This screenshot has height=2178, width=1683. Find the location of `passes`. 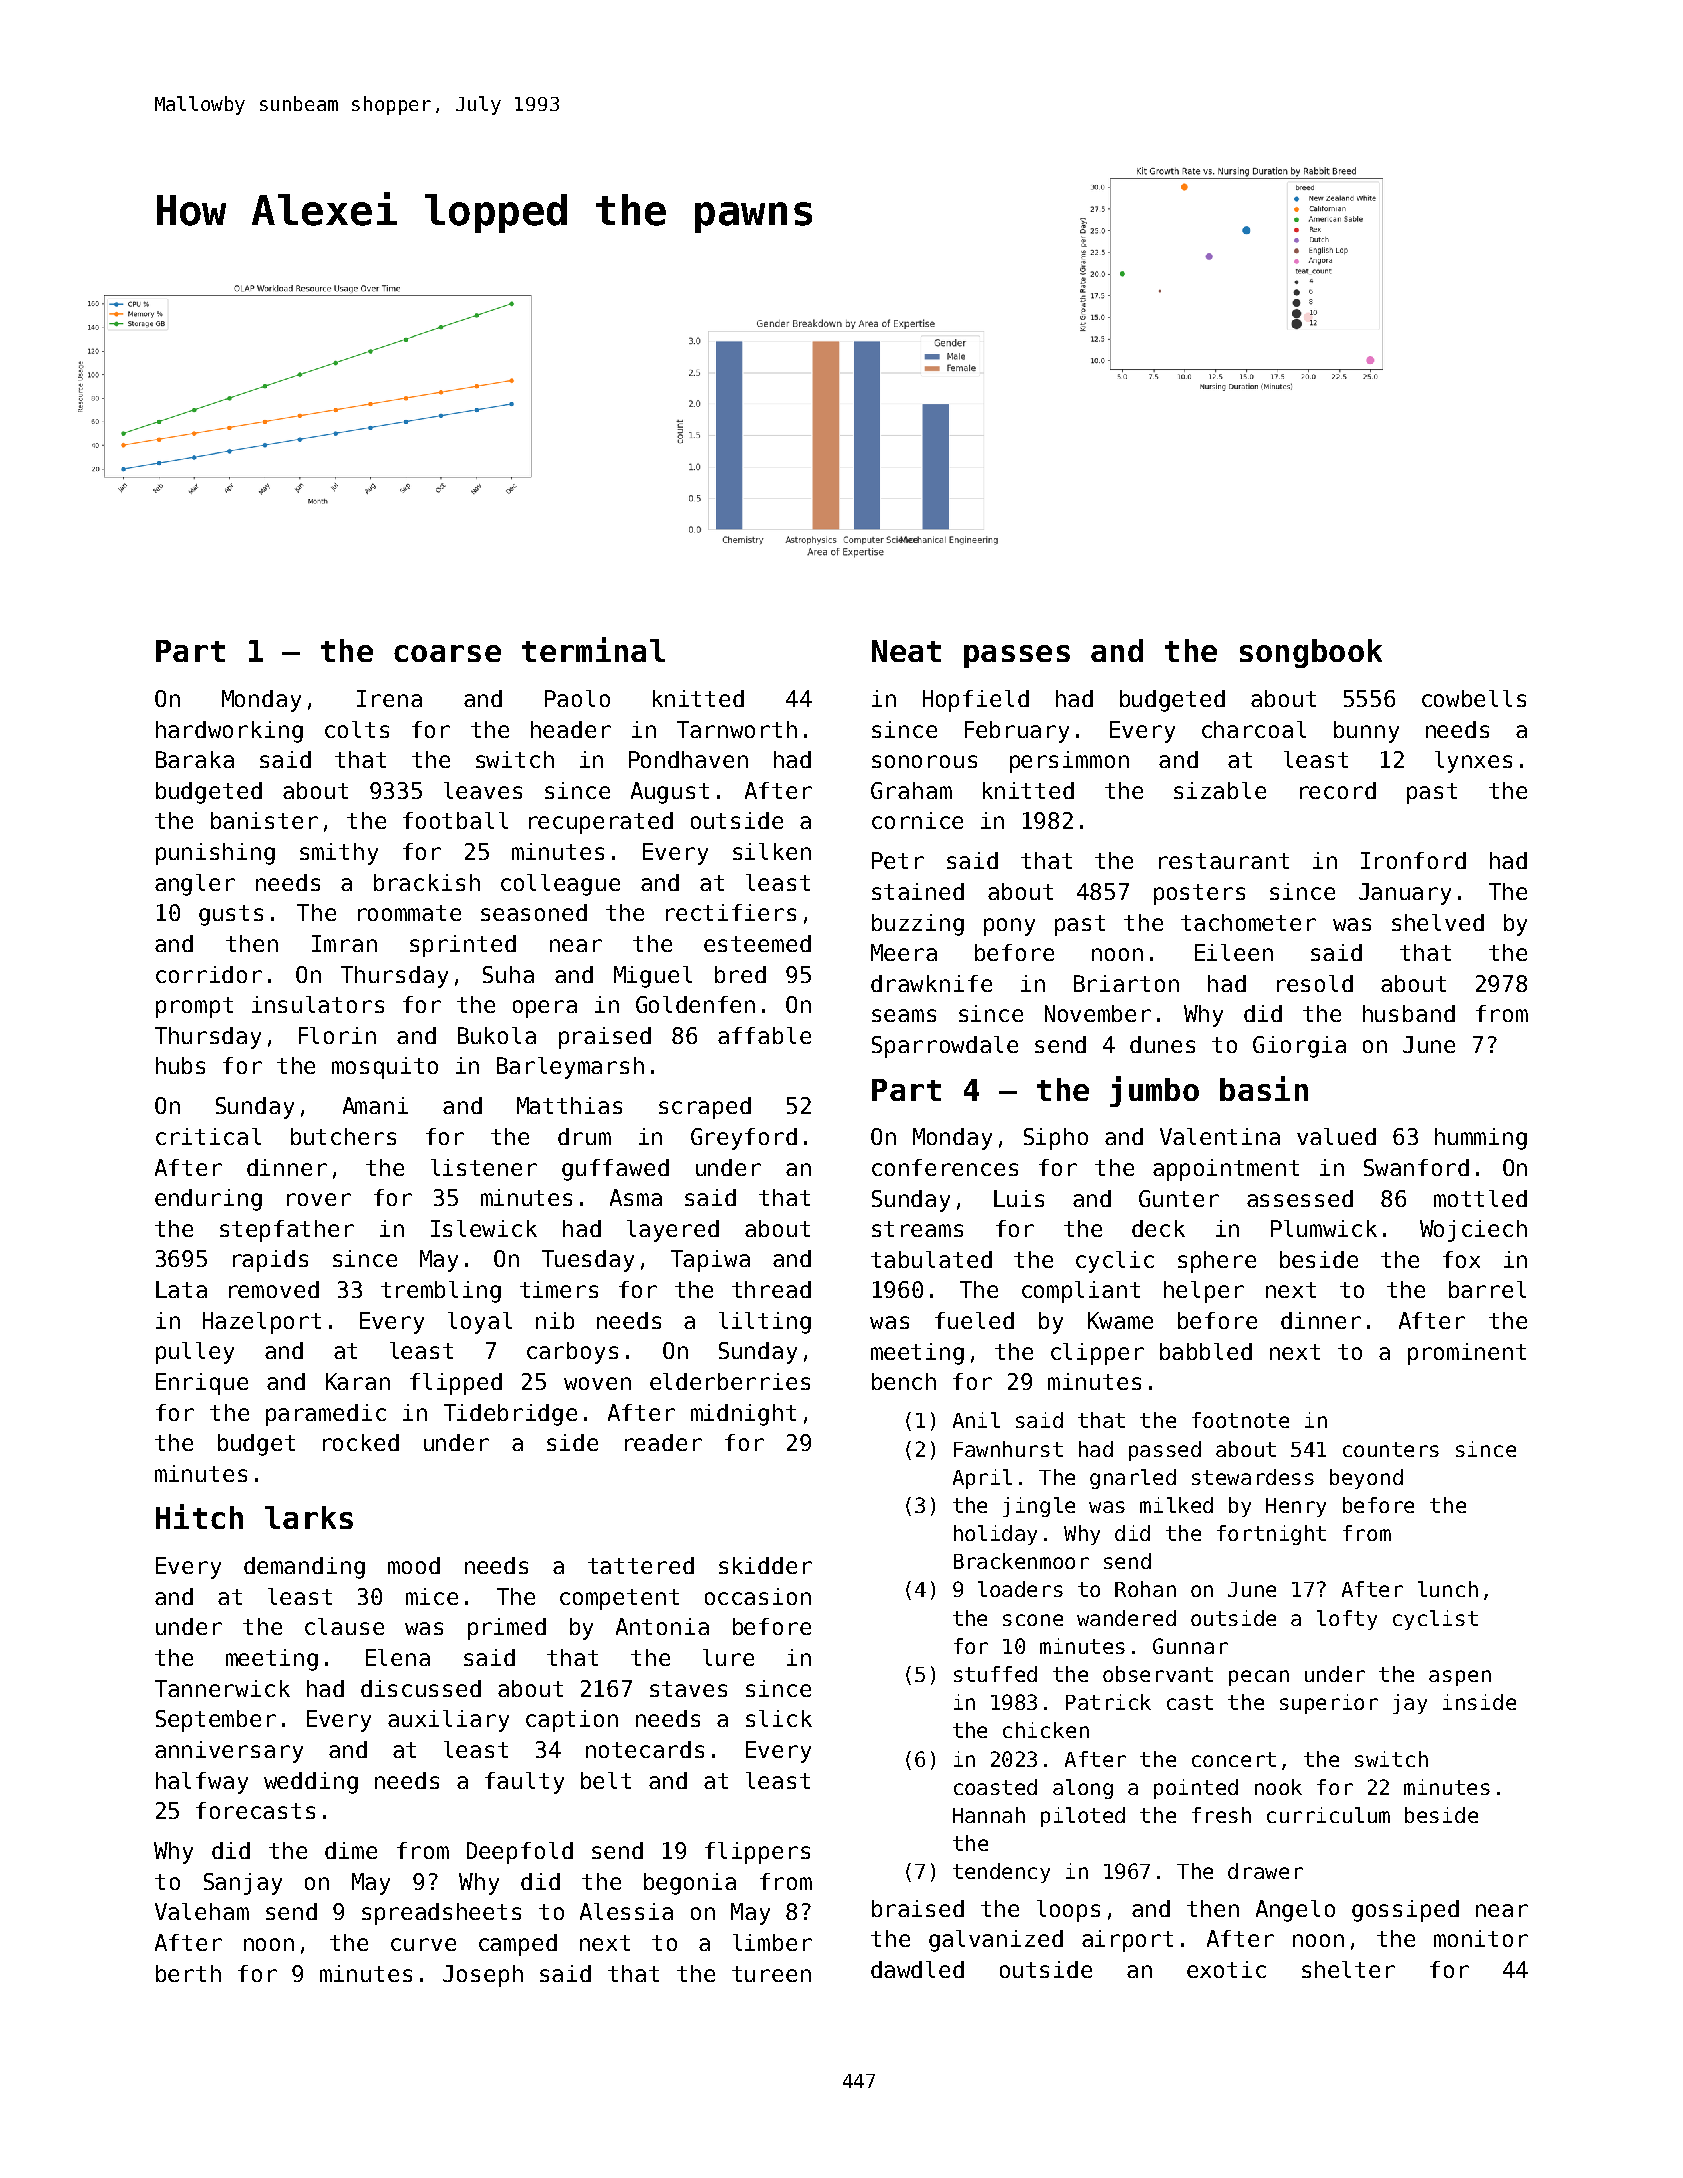

passes is located at coordinates (1017, 656).
